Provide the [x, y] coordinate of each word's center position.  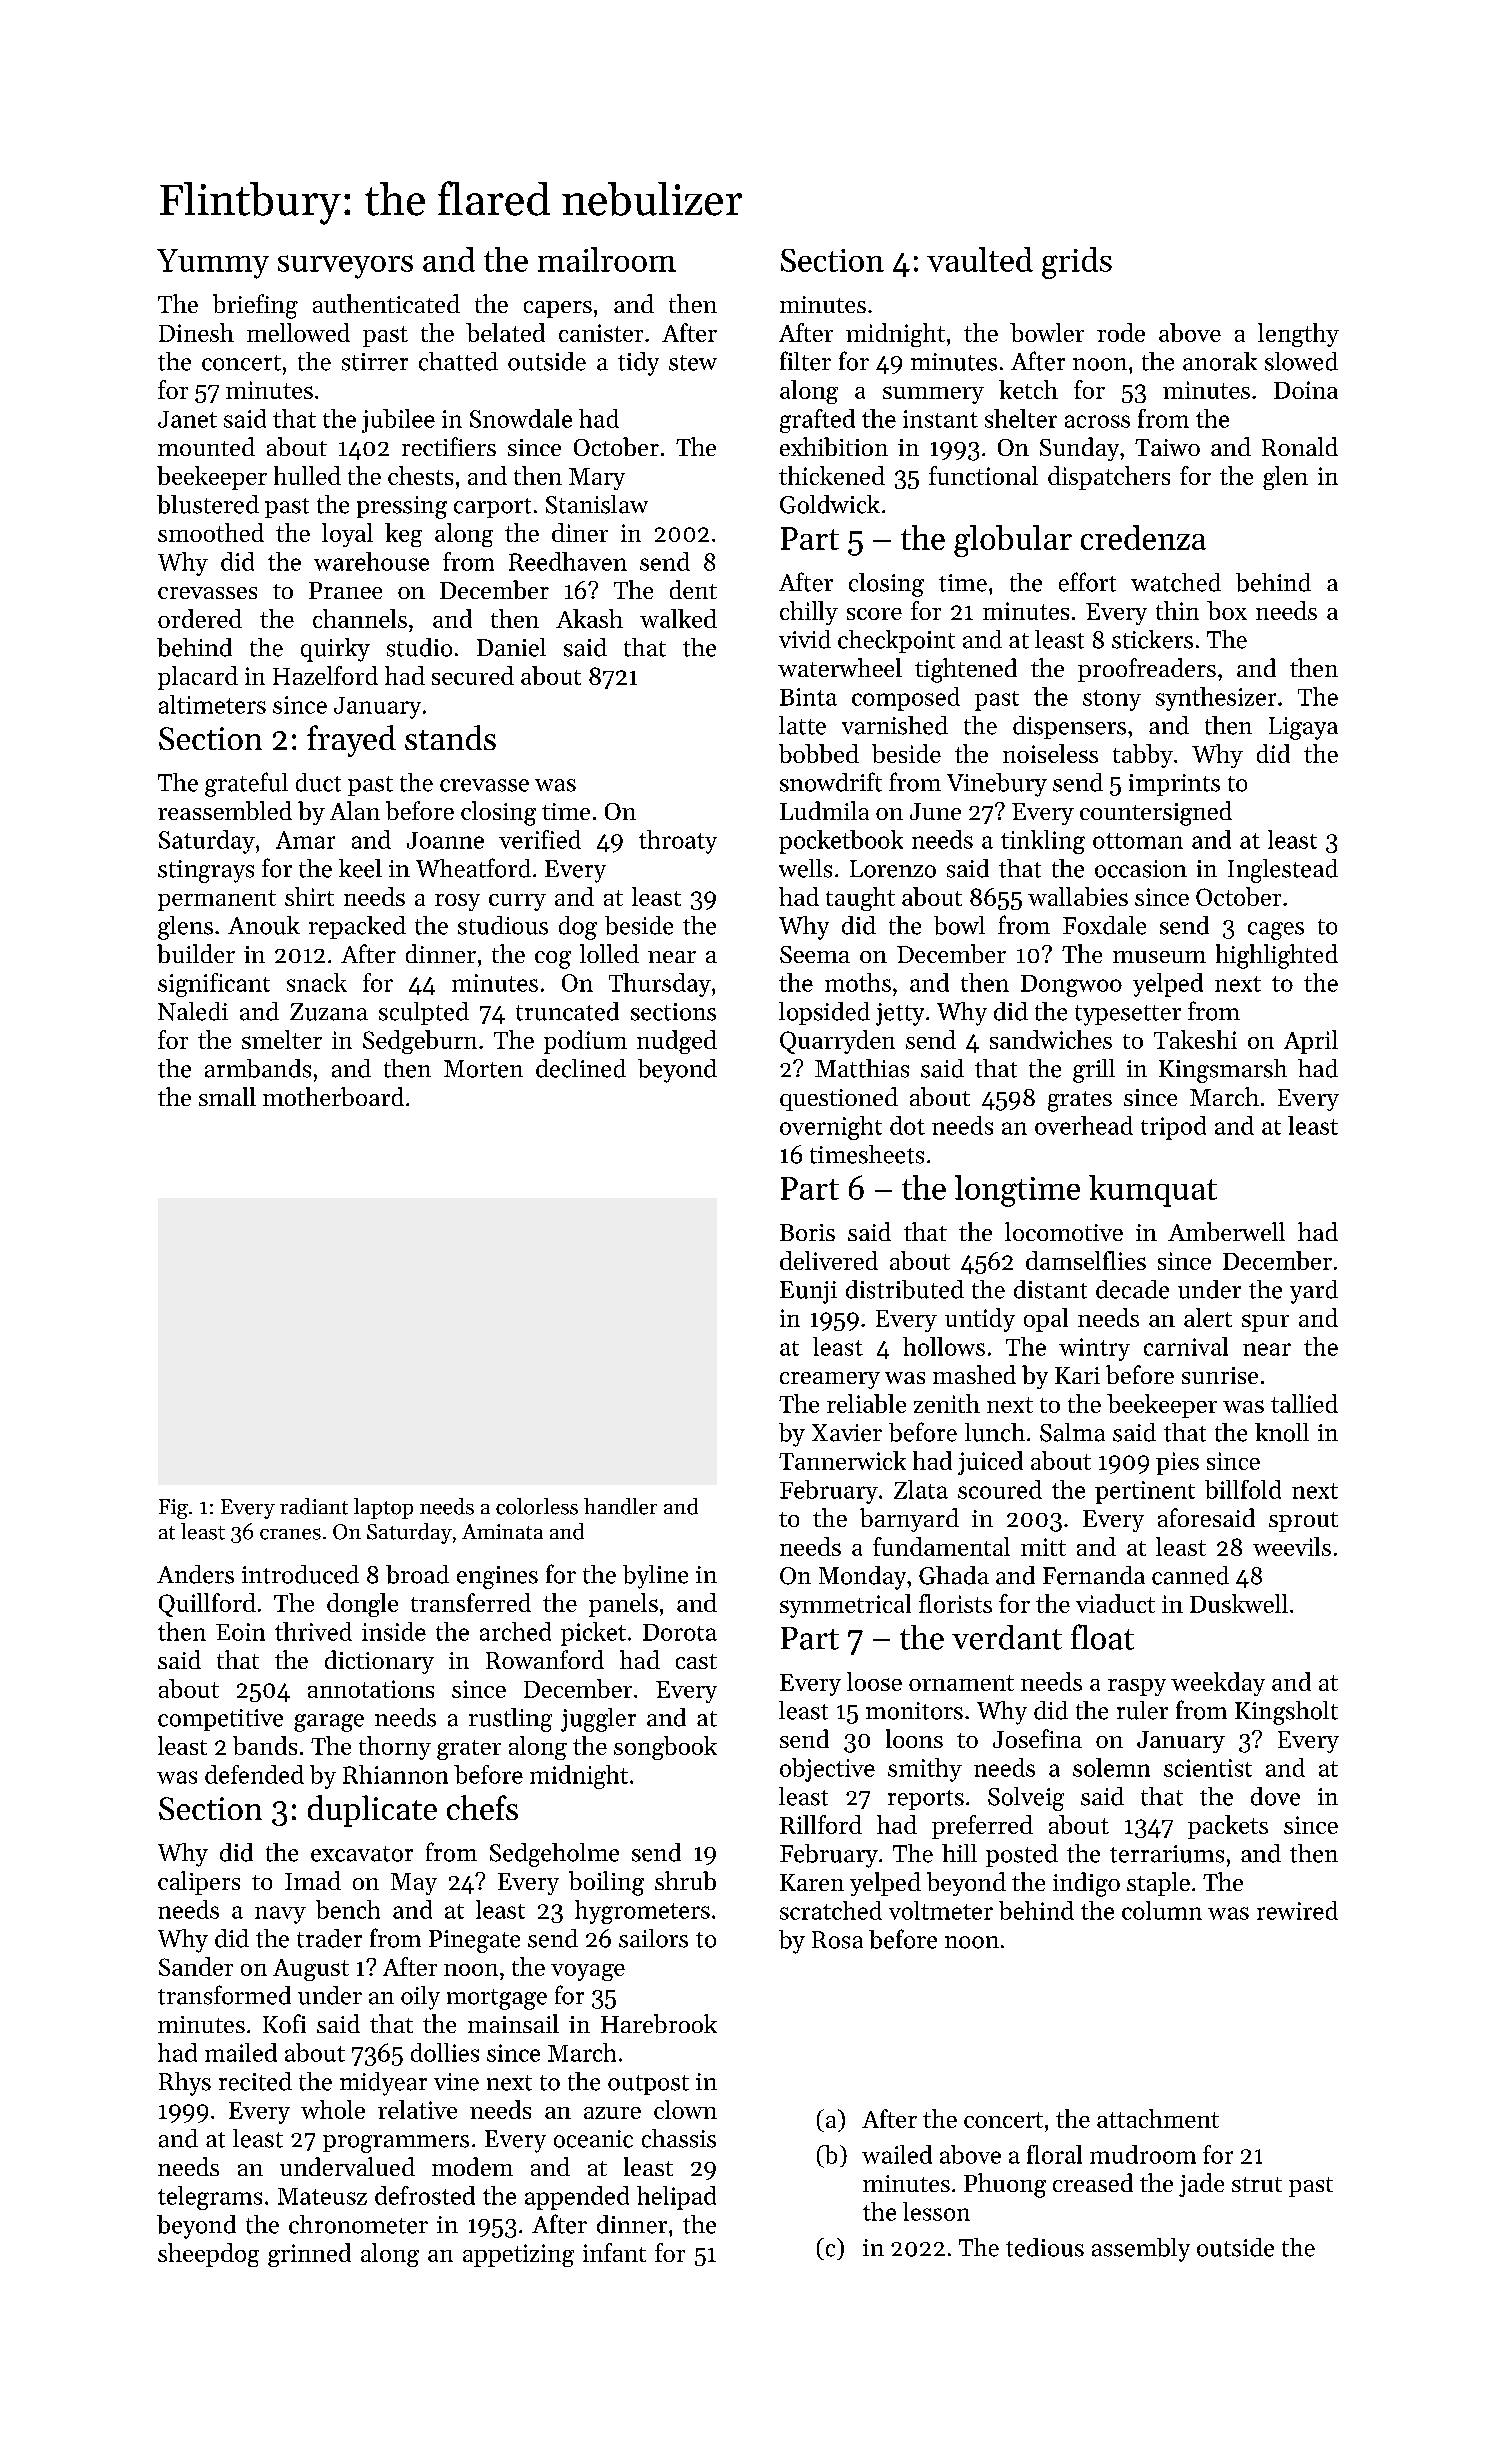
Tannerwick [842, 1460]
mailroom [607, 259]
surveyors [345, 267]
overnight [831, 1128]
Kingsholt [1286, 1713]
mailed [241, 2052]
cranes [290, 1534]
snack [317, 982]
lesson [936, 2211]
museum [1159, 957]
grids [1077, 263]
